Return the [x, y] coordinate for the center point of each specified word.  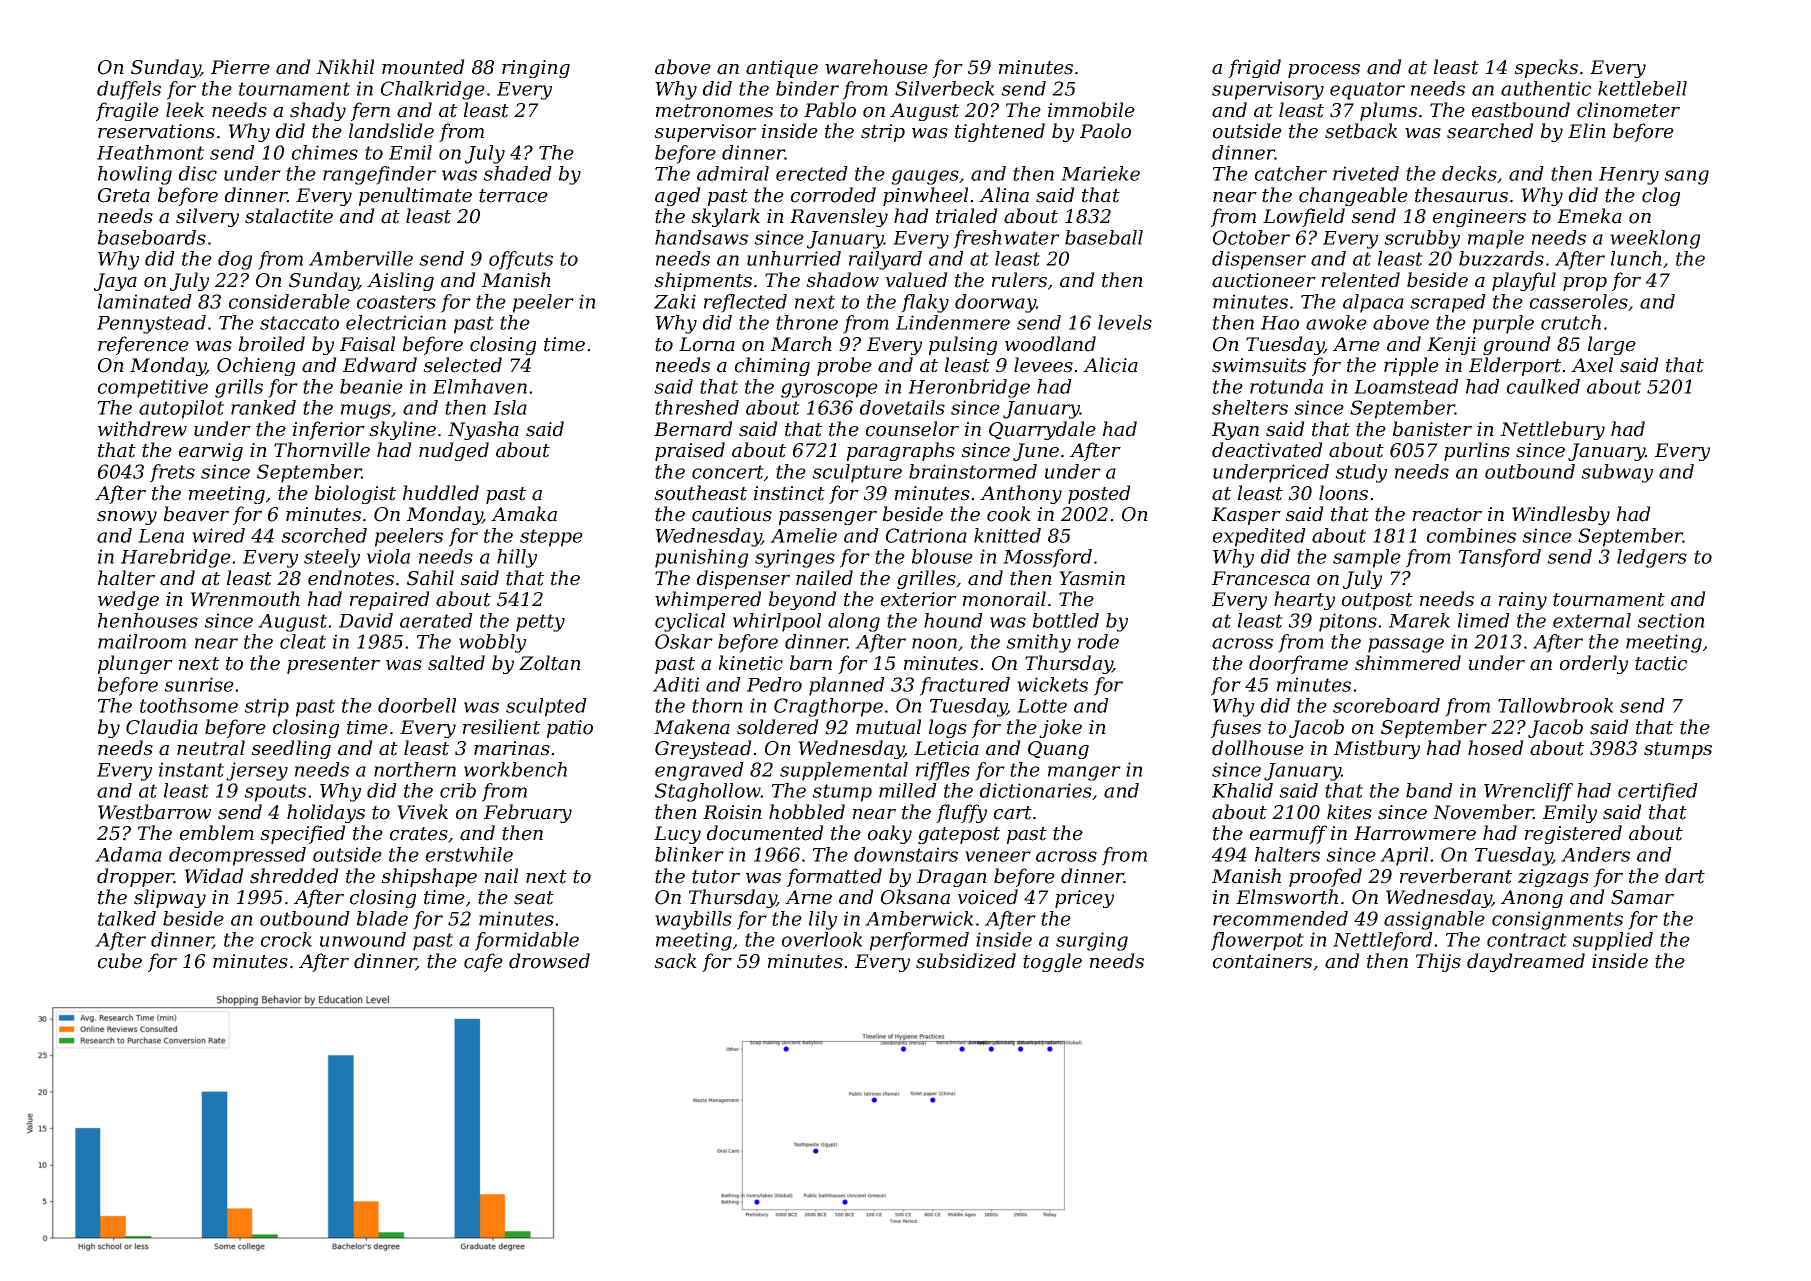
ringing [536, 69]
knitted [1007, 535]
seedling [291, 749]
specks [1546, 68]
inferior [329, 430]
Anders [1595, 854]
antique [782, 69]
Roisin [732, 812]
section [1671, 620]
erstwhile [469, 854]
